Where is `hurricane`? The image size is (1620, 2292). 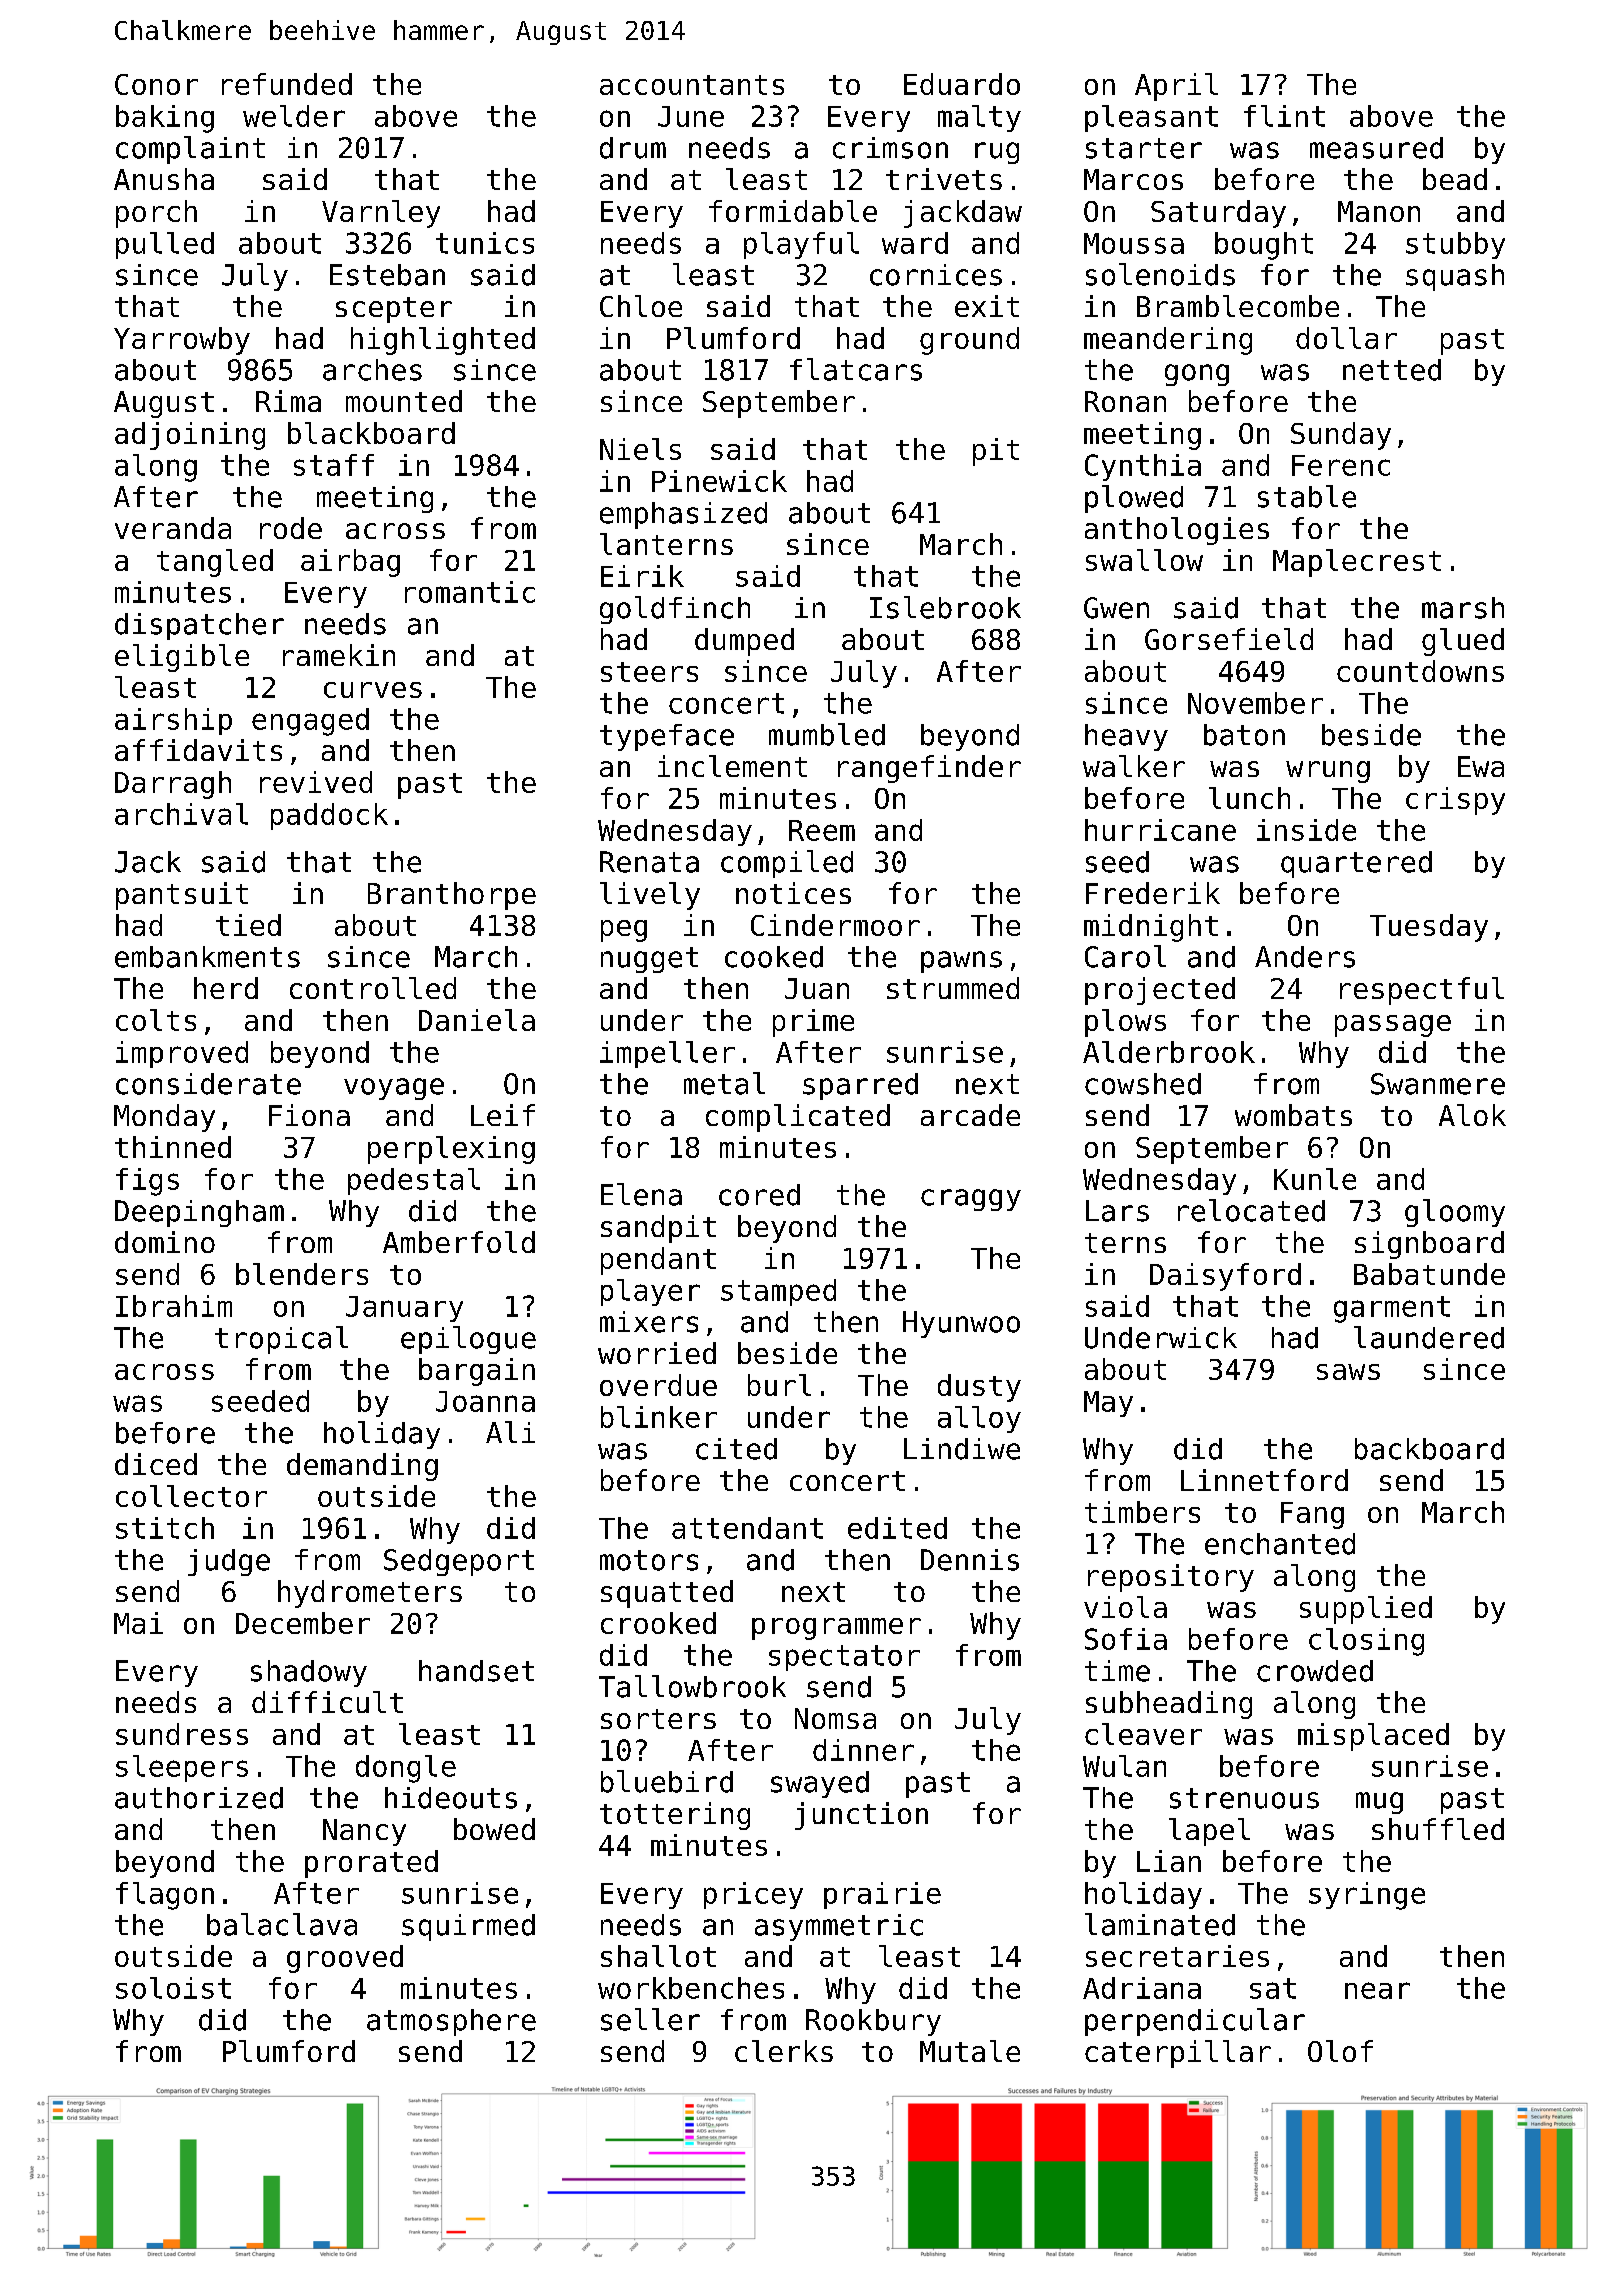
hurricane is located at coordinates (1160, 830).
